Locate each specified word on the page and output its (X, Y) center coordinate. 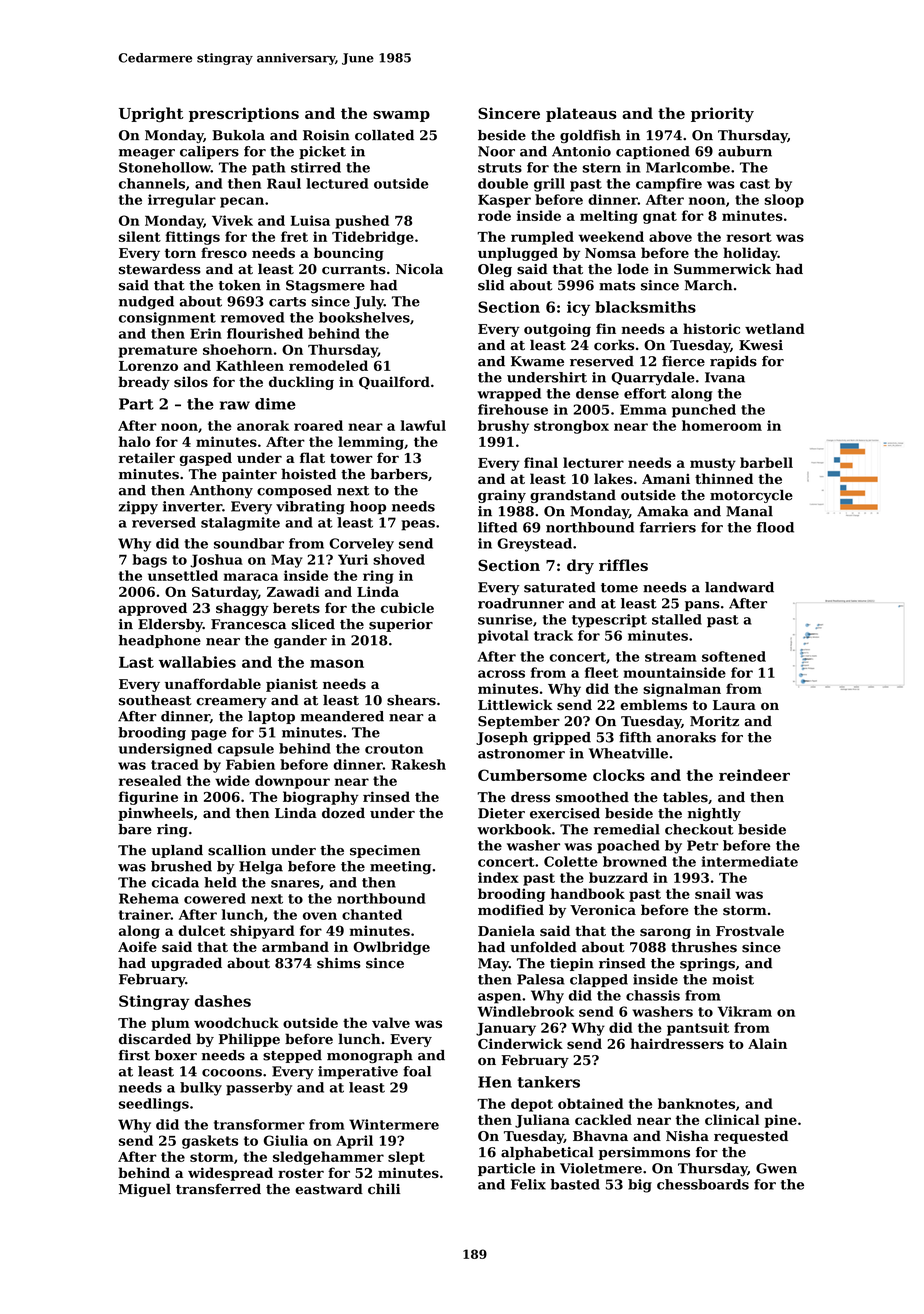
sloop (784, 201)
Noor (496, 151)
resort (749, 237)
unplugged (518, 254)
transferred (218, 1189)
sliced (313, 624)
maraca (250, 577)
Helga (261, 868)
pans (702, 606)
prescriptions (244, 114)
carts (287, 302)
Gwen (776, 1168)
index (498, 877)
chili (384, 1189)
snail (713, 893)
